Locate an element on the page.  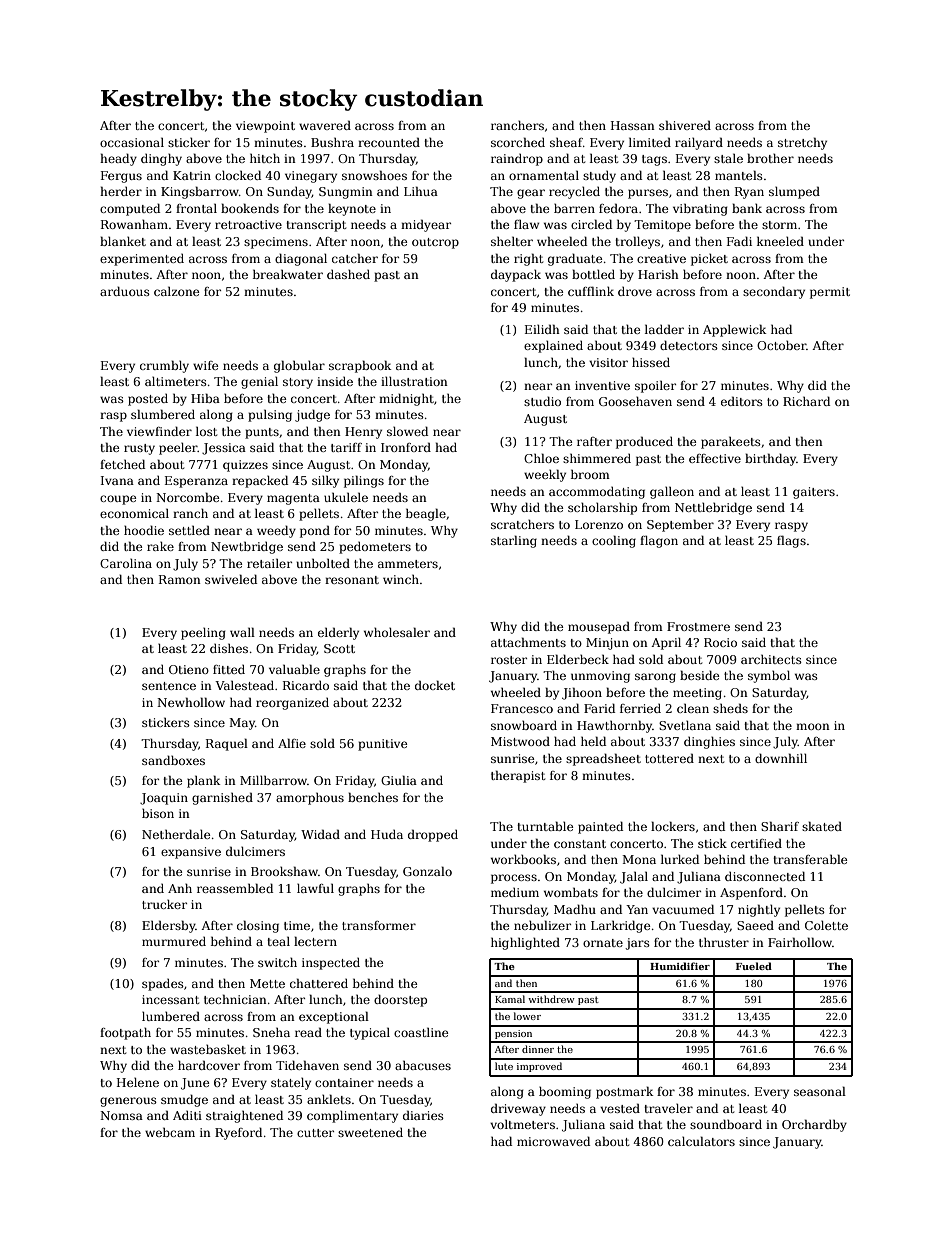
stately is located at coordinates (291, 1084).
